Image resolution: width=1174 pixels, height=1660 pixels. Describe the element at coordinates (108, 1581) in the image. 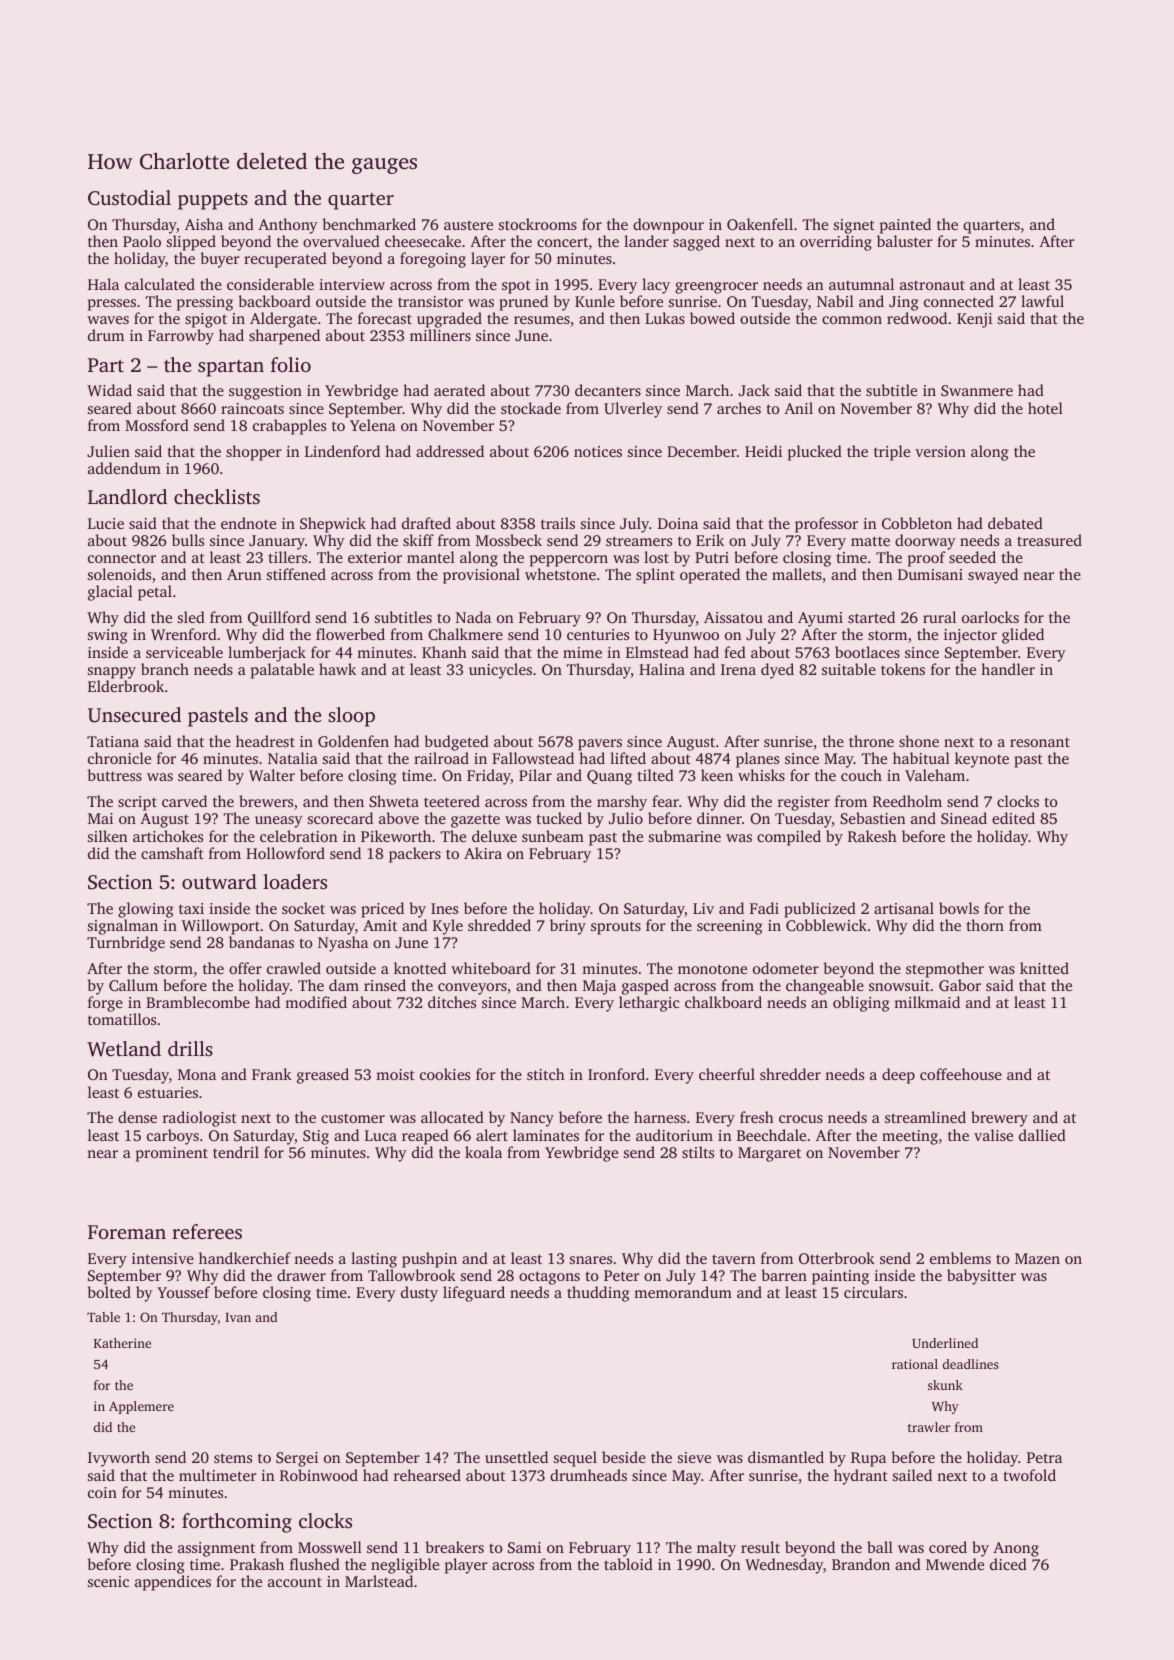

I see `scenic` at that location.
